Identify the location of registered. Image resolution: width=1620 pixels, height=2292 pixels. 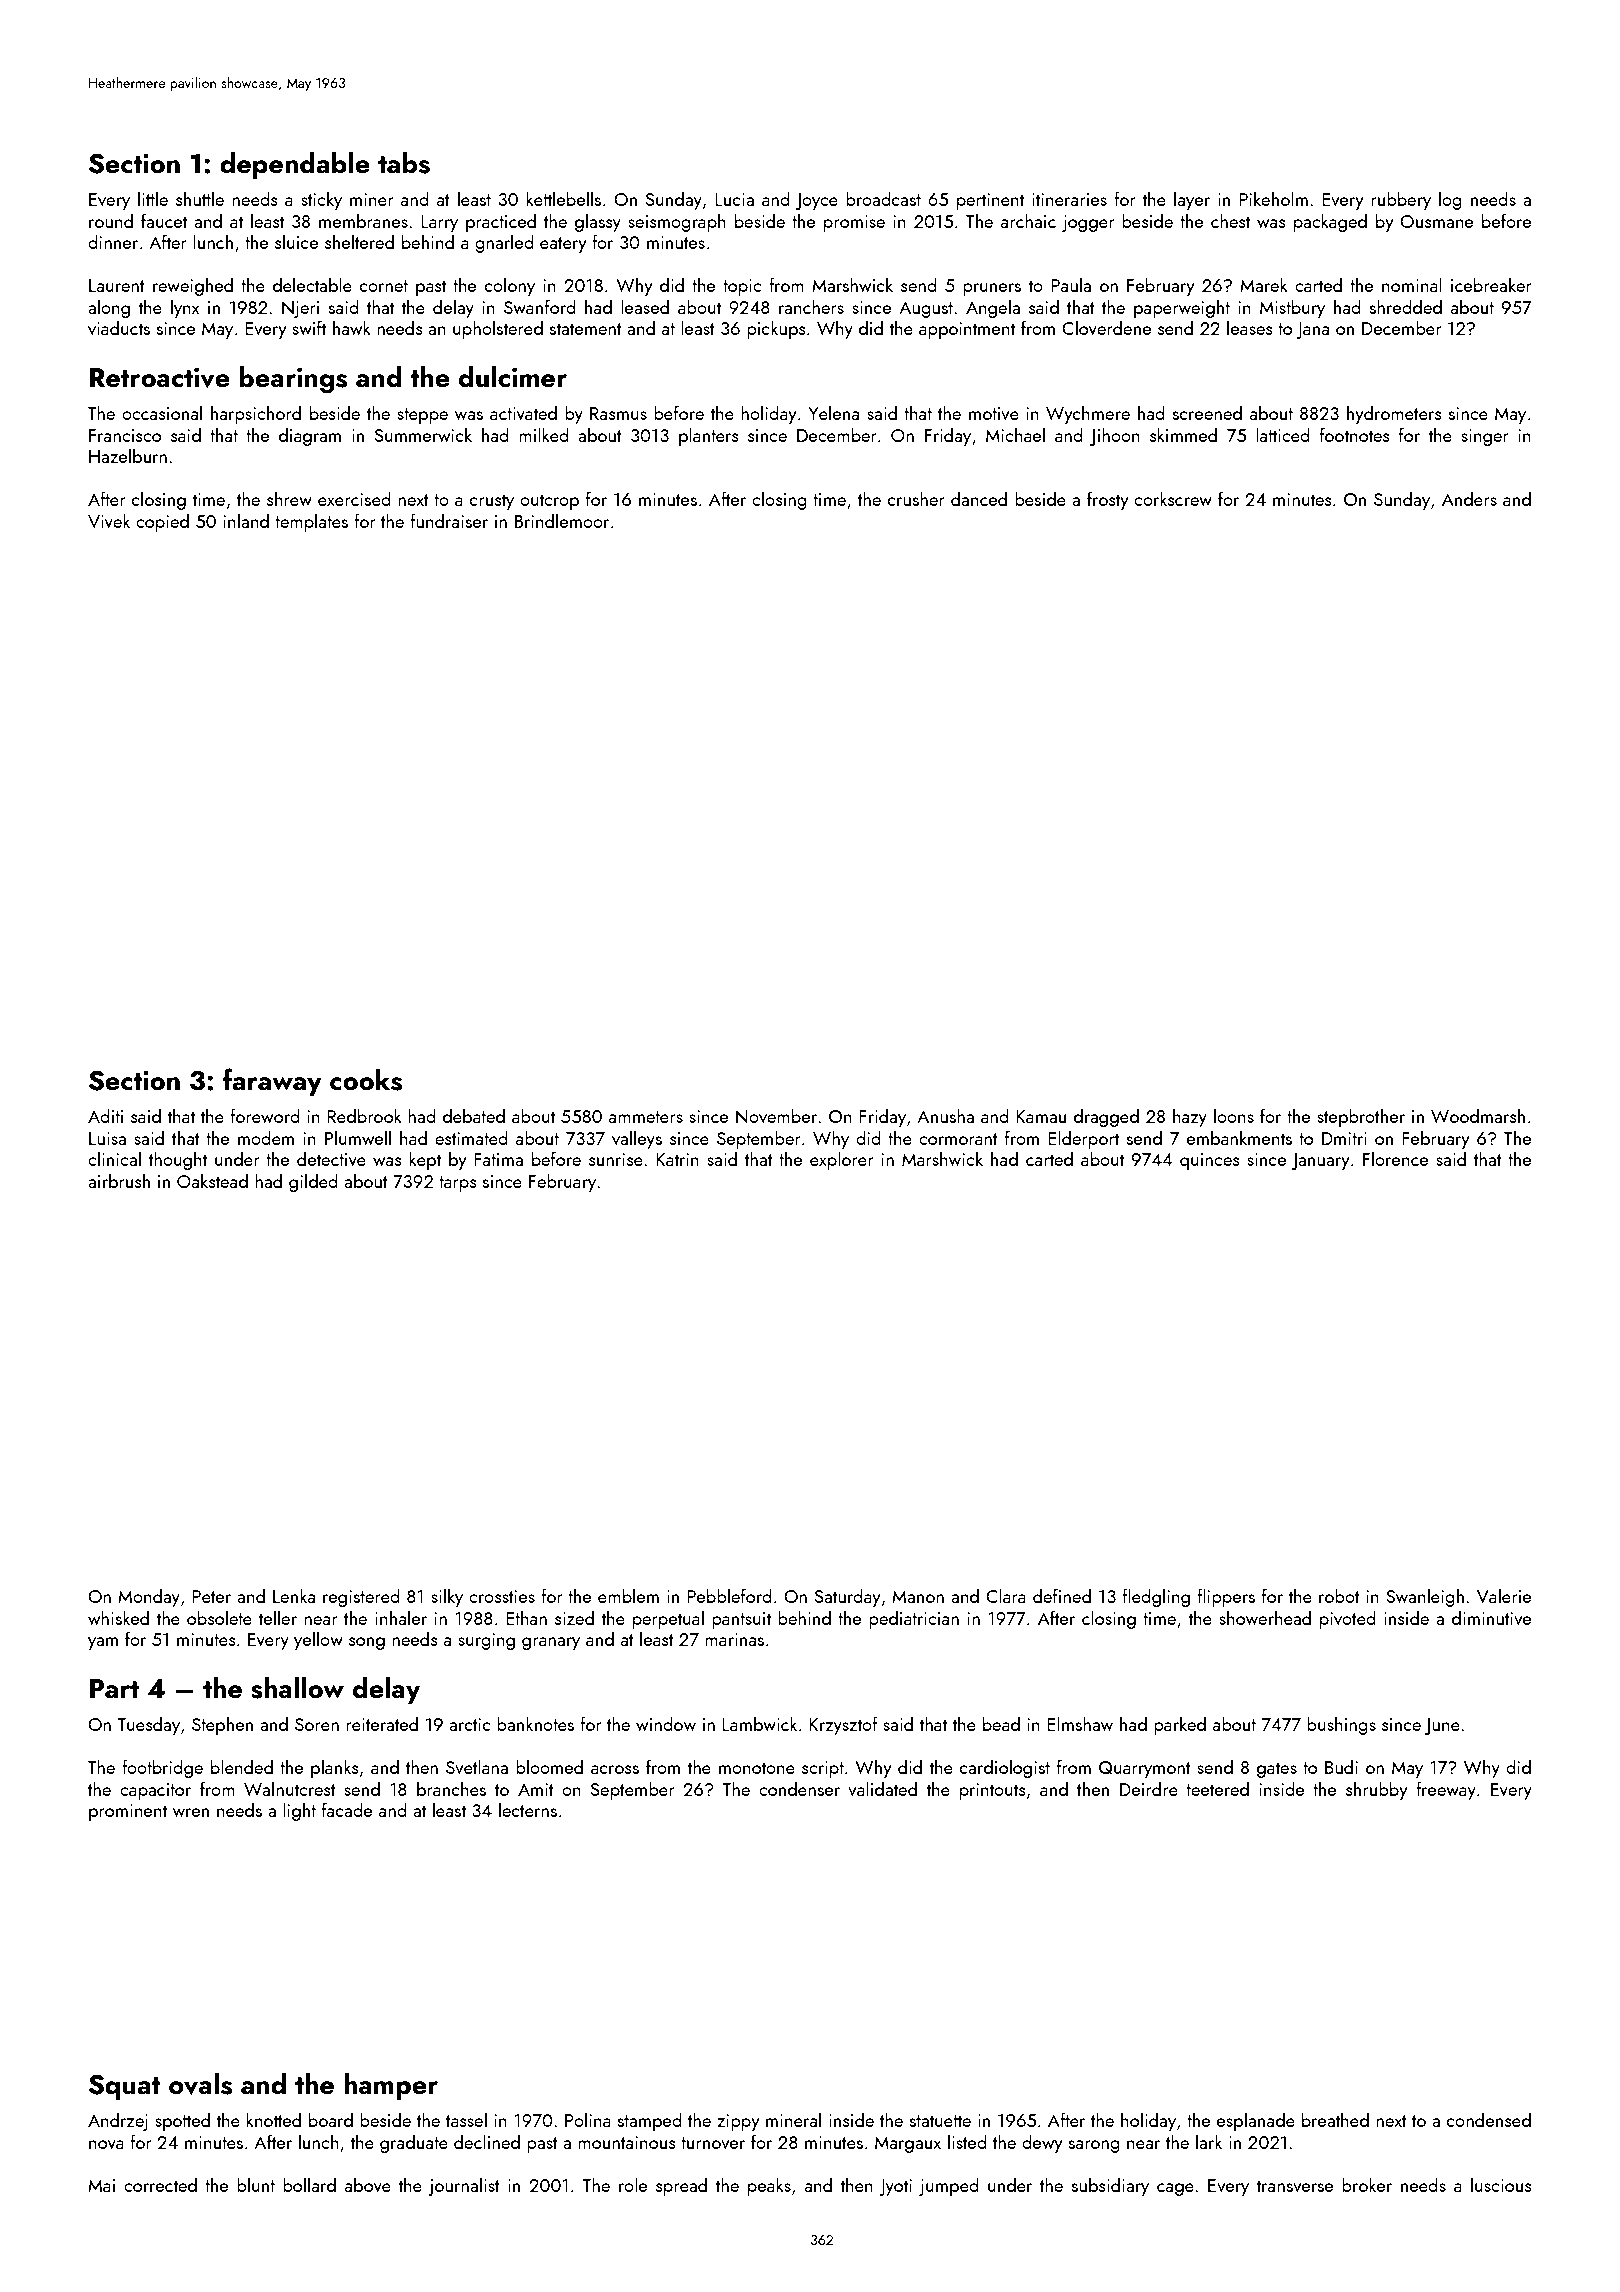
(361, 1597).
